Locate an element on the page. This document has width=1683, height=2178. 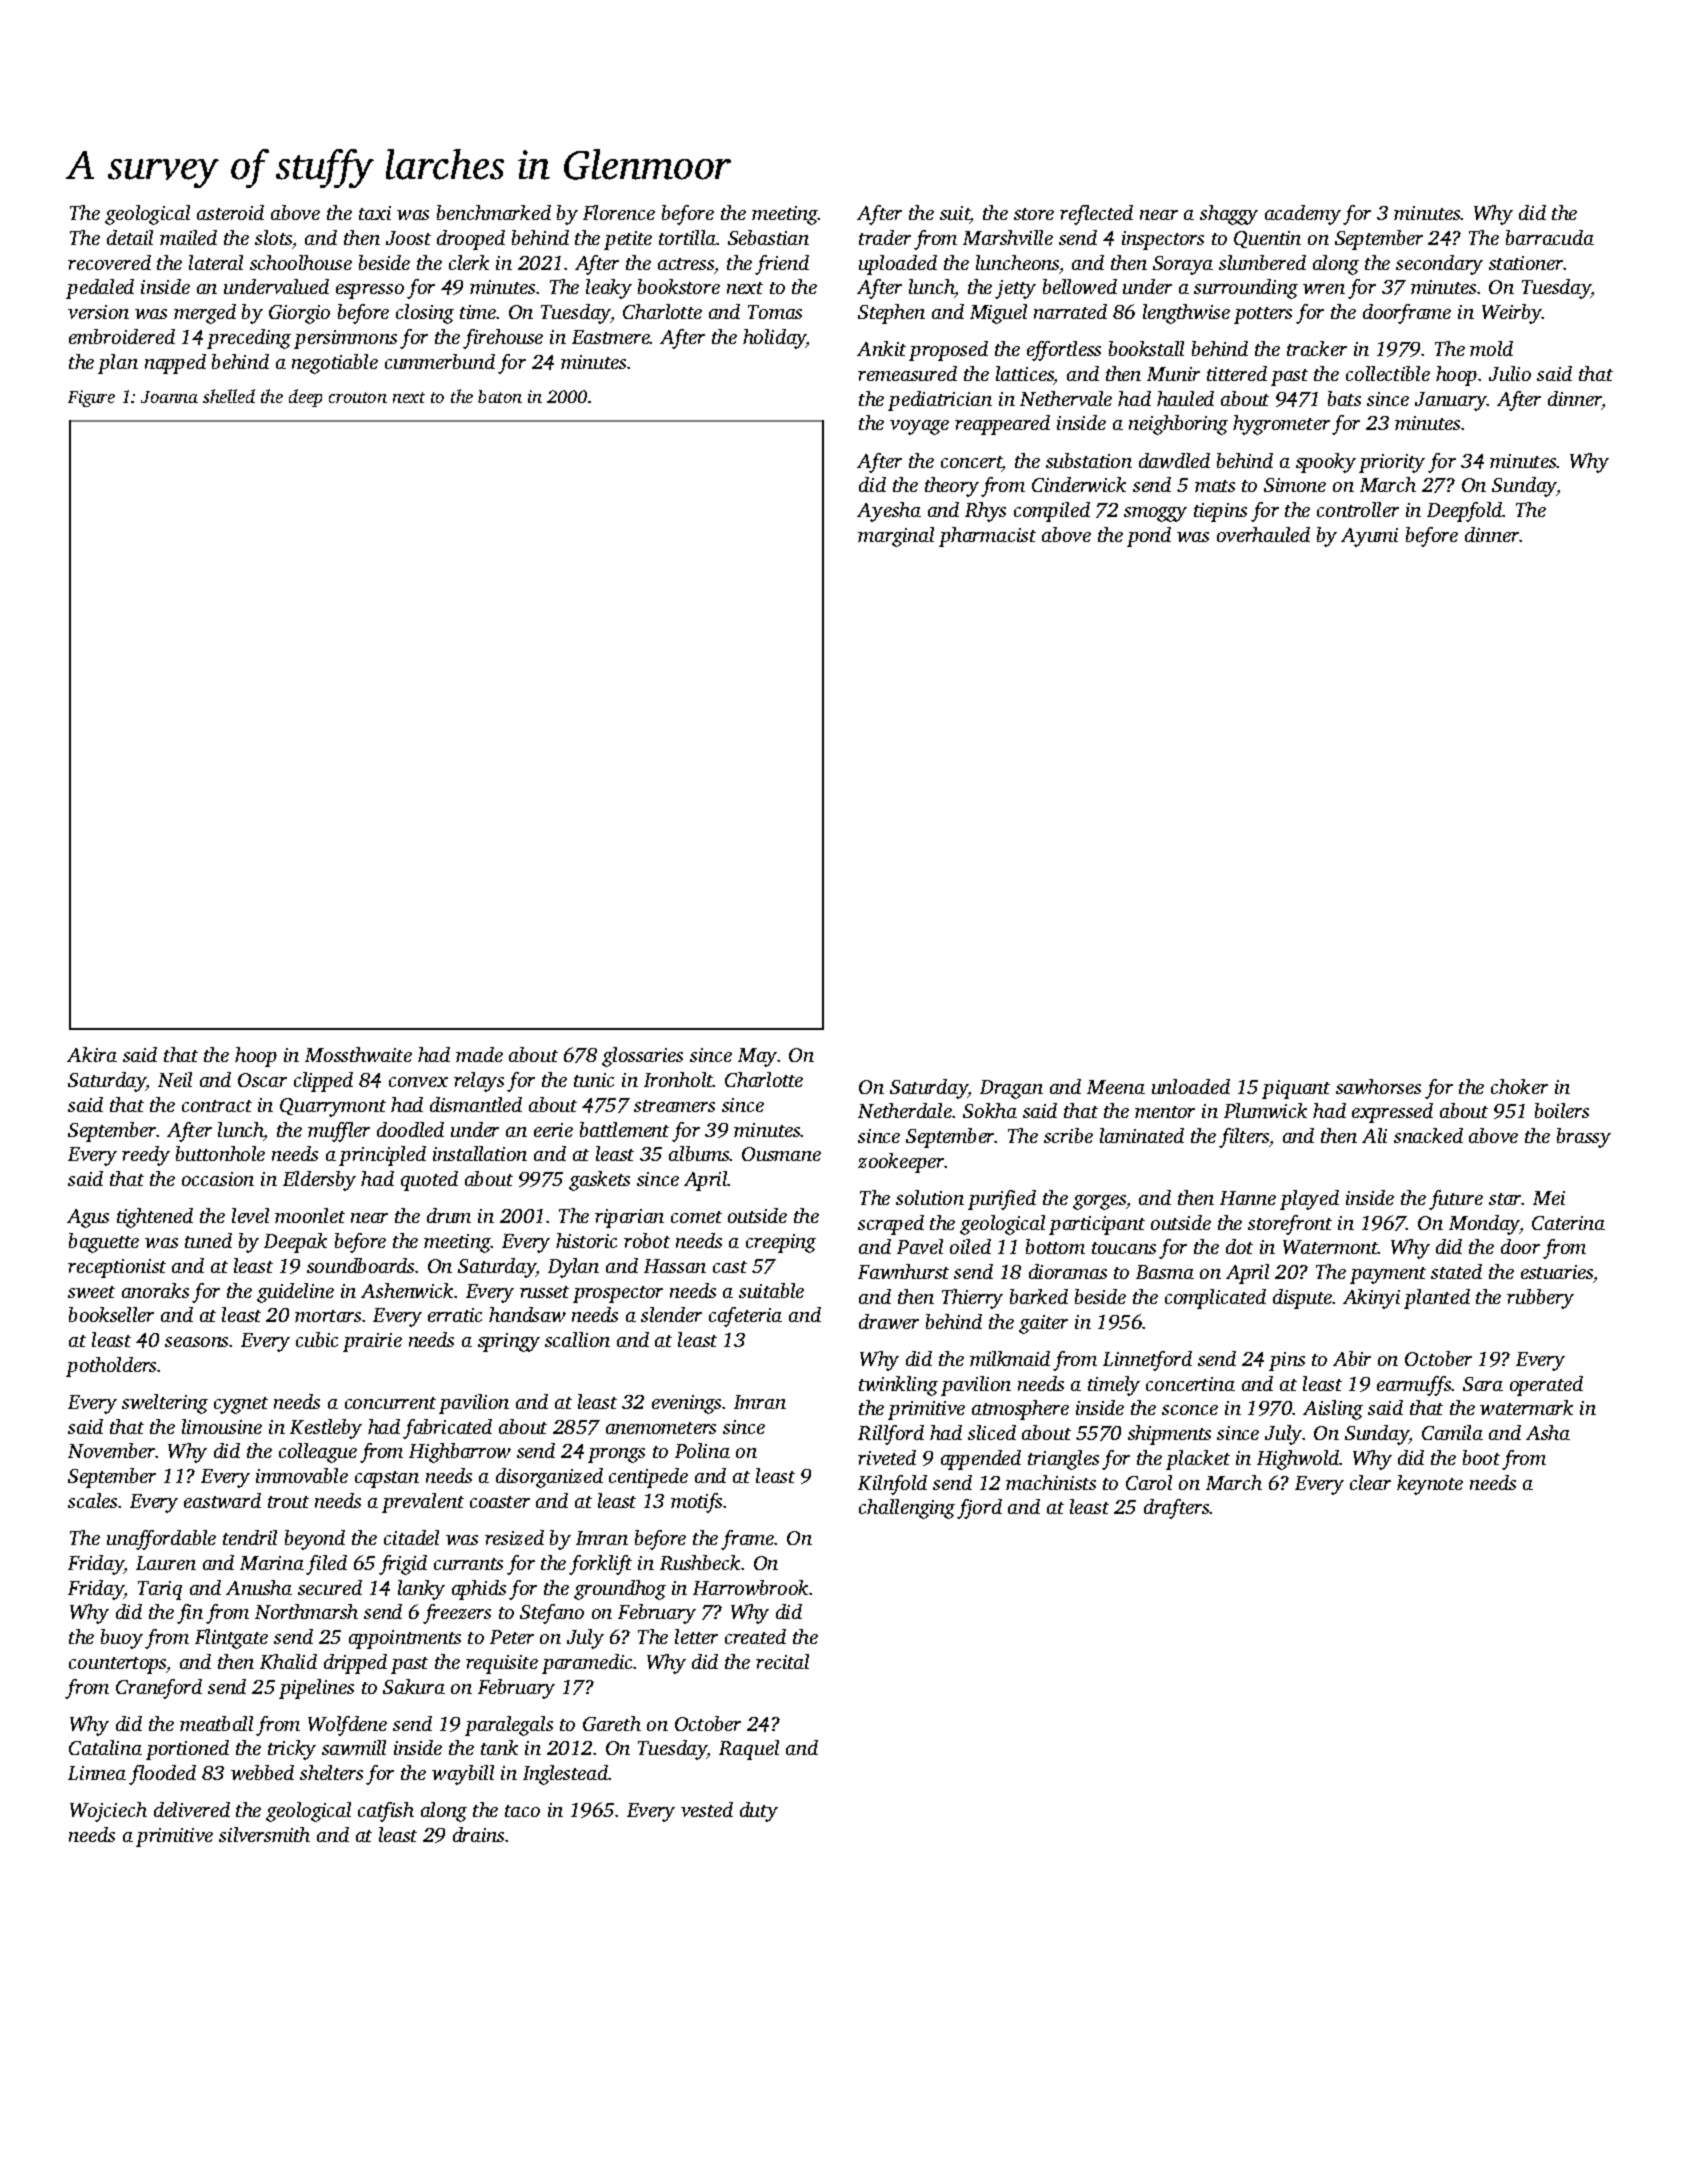
reedy is located at coordinates (146, 1156).
